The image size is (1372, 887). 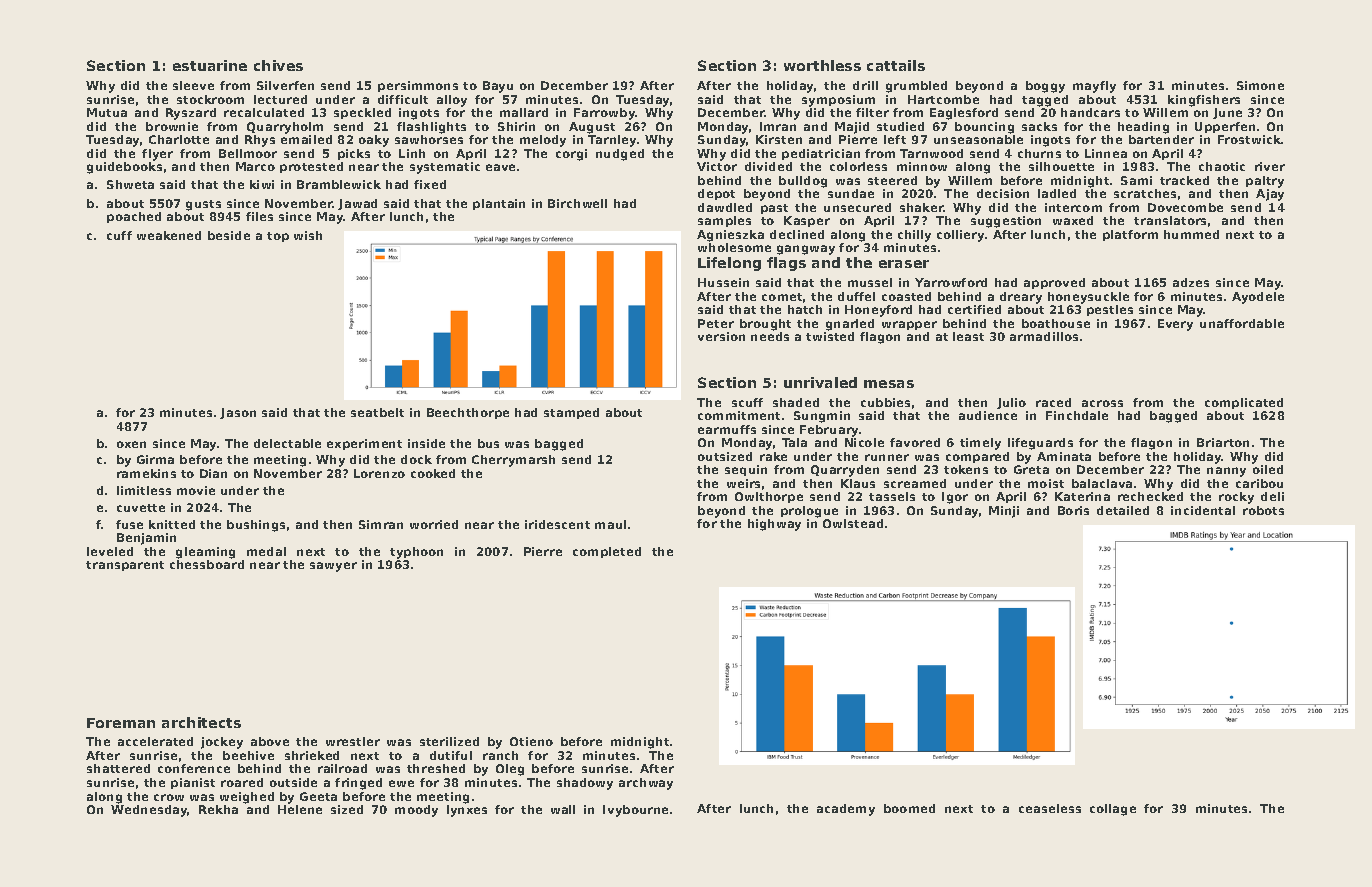 I want to click on ceaseless, so click(x=1050, y=808).
